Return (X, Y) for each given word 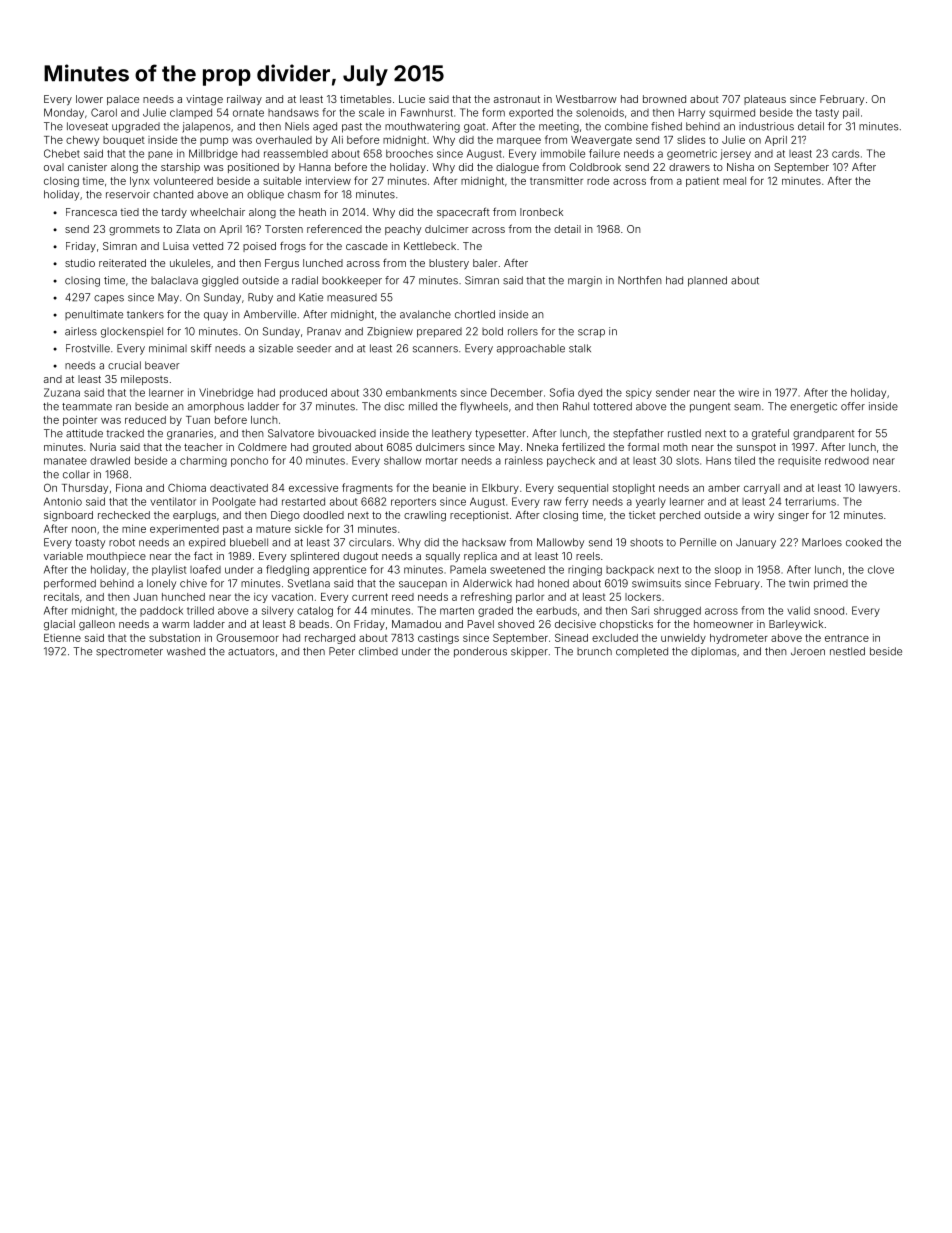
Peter (342, 651)
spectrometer (129, 653)
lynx (140, 182)
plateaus (765, 100)
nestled (847, 651)
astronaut (517, 99)
